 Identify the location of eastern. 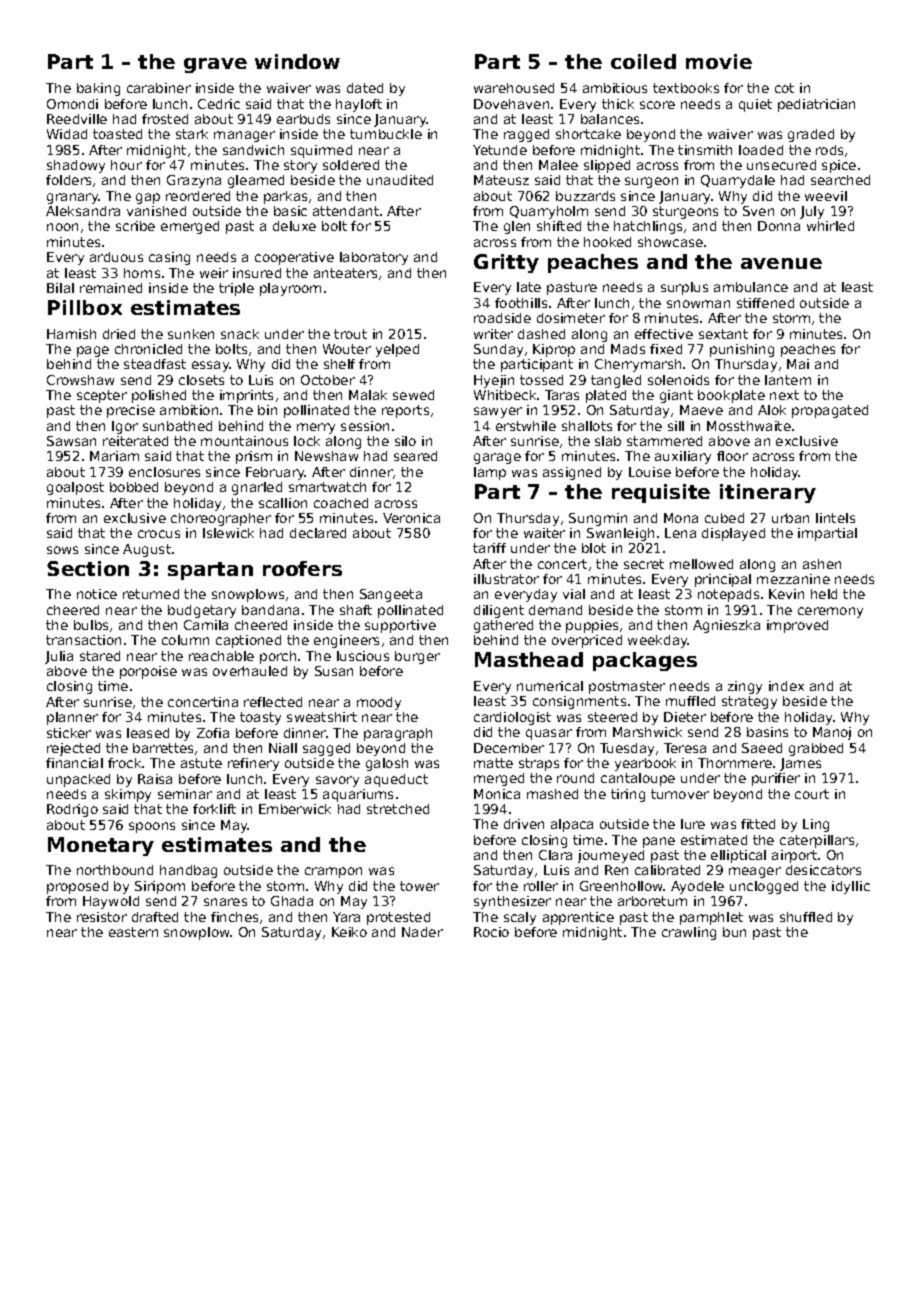
(133, 932).
